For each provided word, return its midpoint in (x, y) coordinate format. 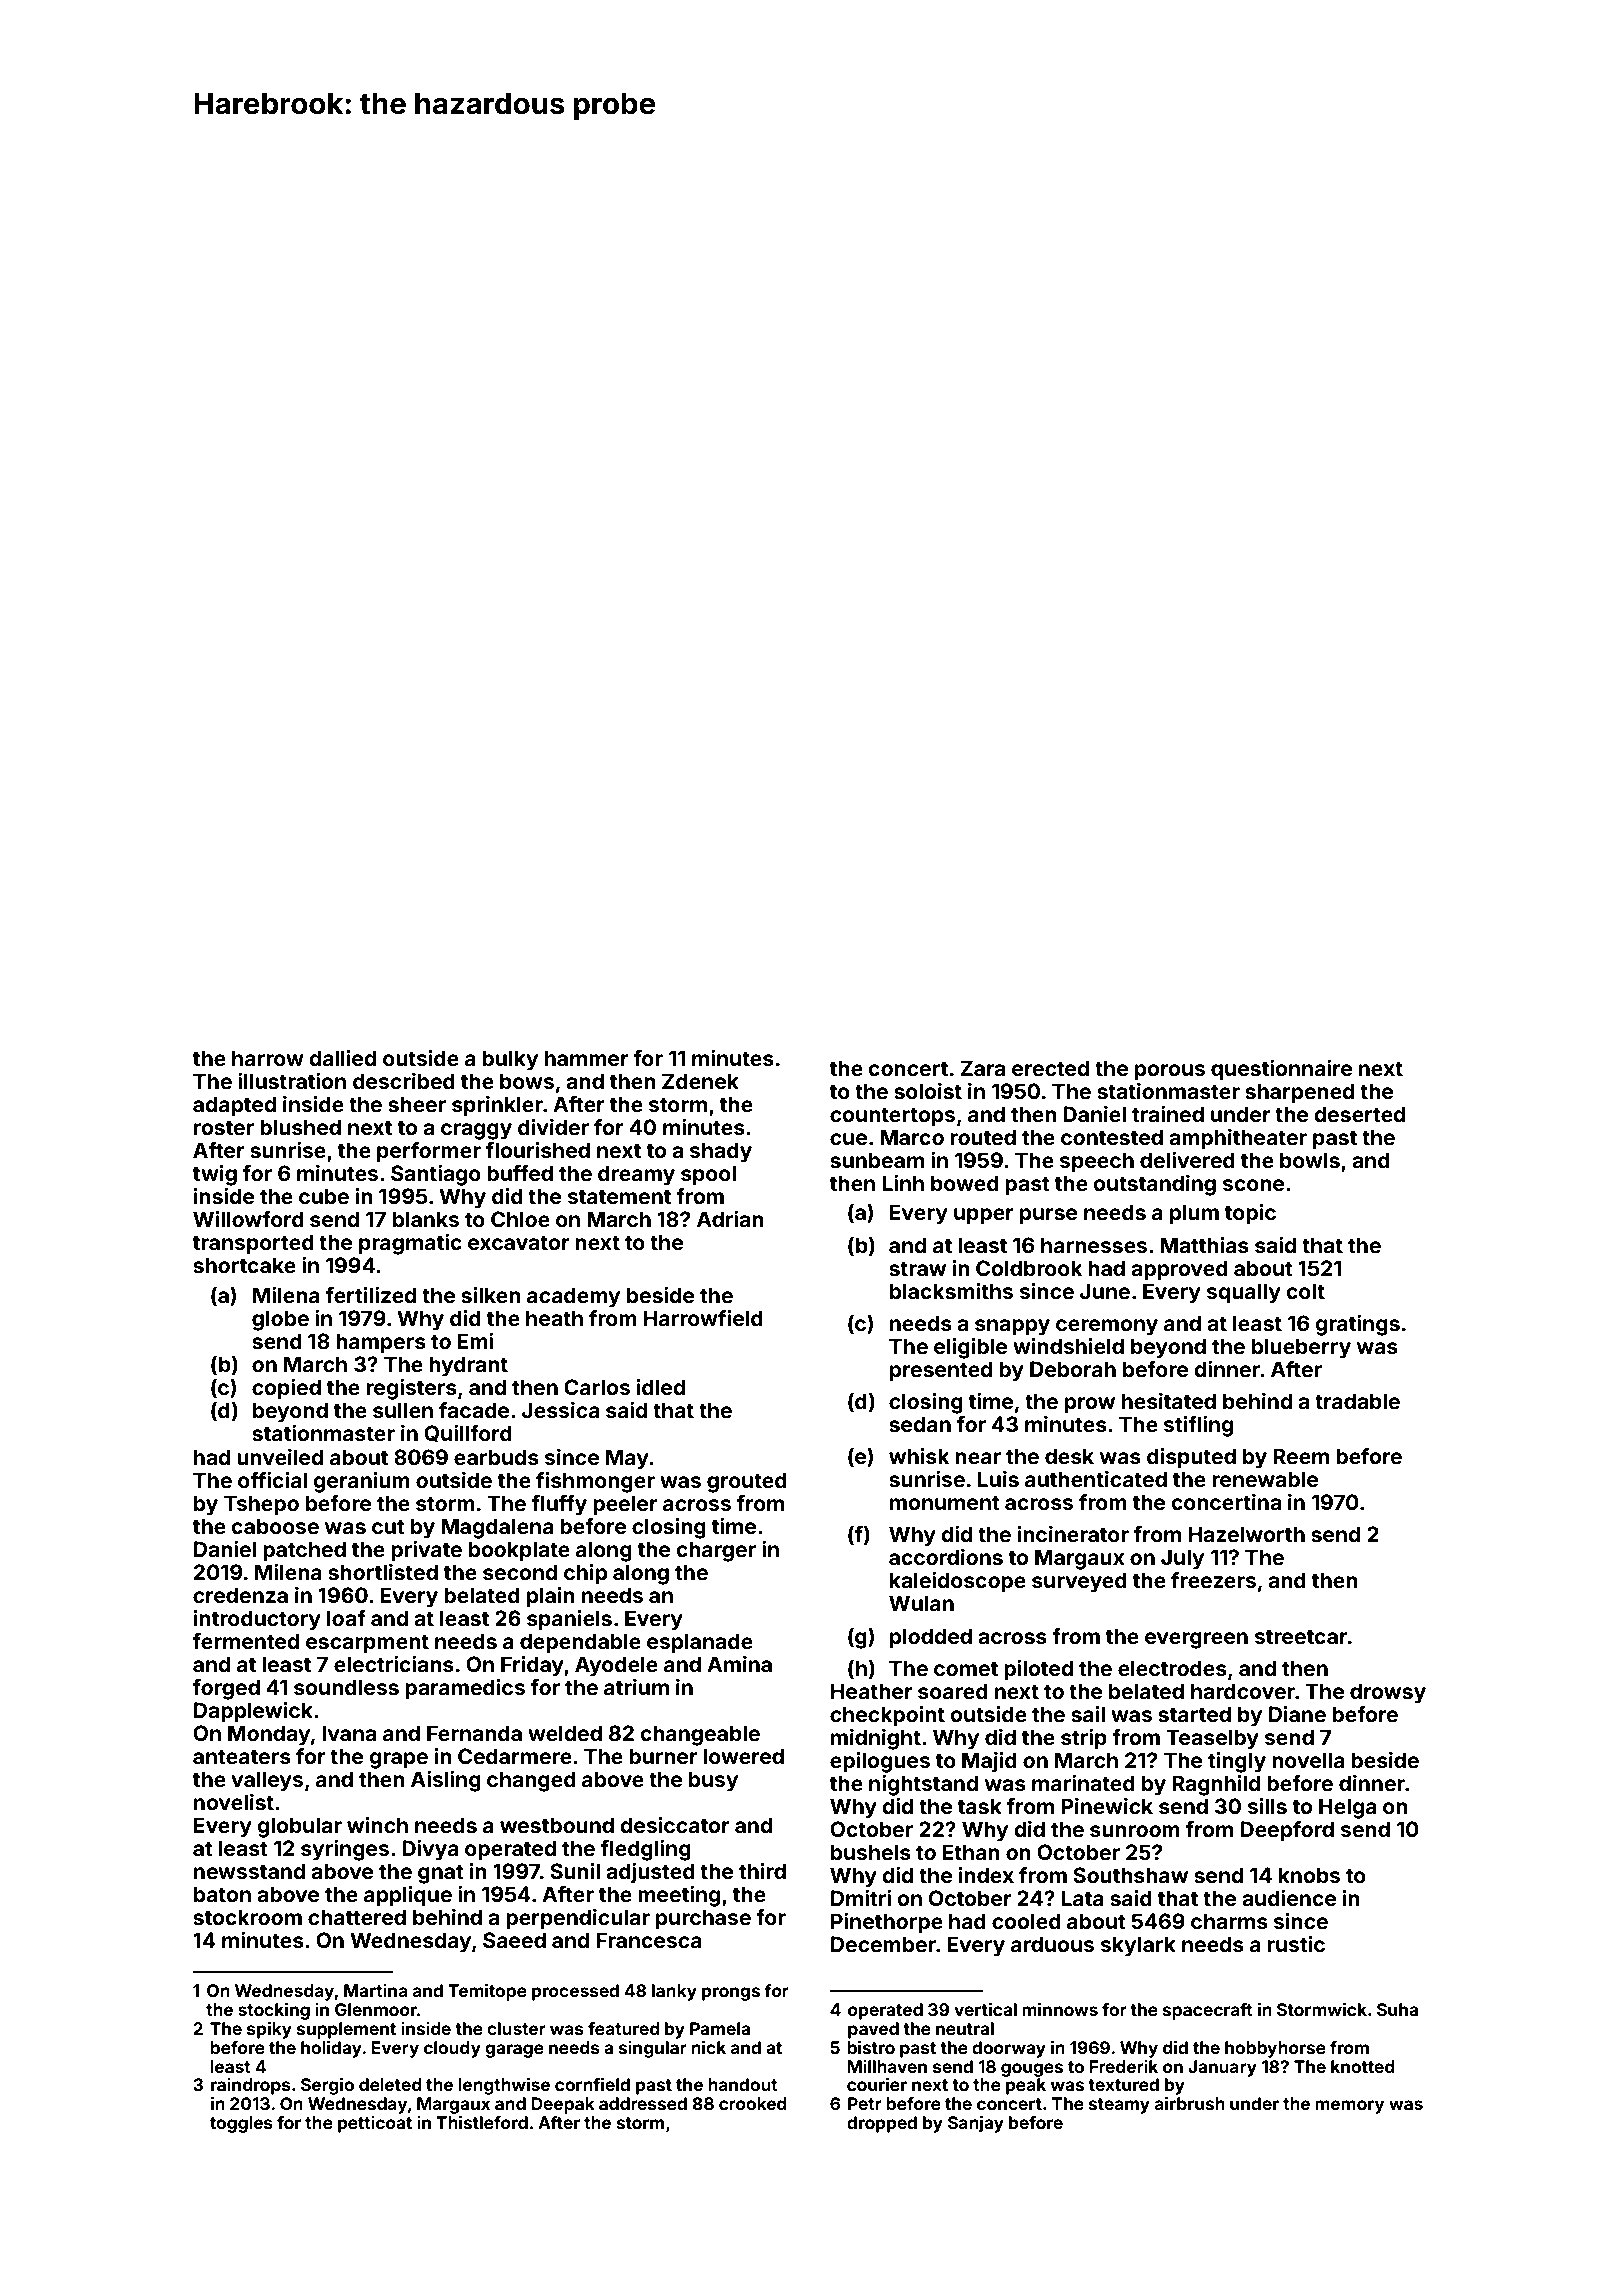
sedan (920, 1424)
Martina (376, 1990)
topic (1250, 1214)
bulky (510, 1060)
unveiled (280, 1457)
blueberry (1301, 1348)
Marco (912, 1137)
